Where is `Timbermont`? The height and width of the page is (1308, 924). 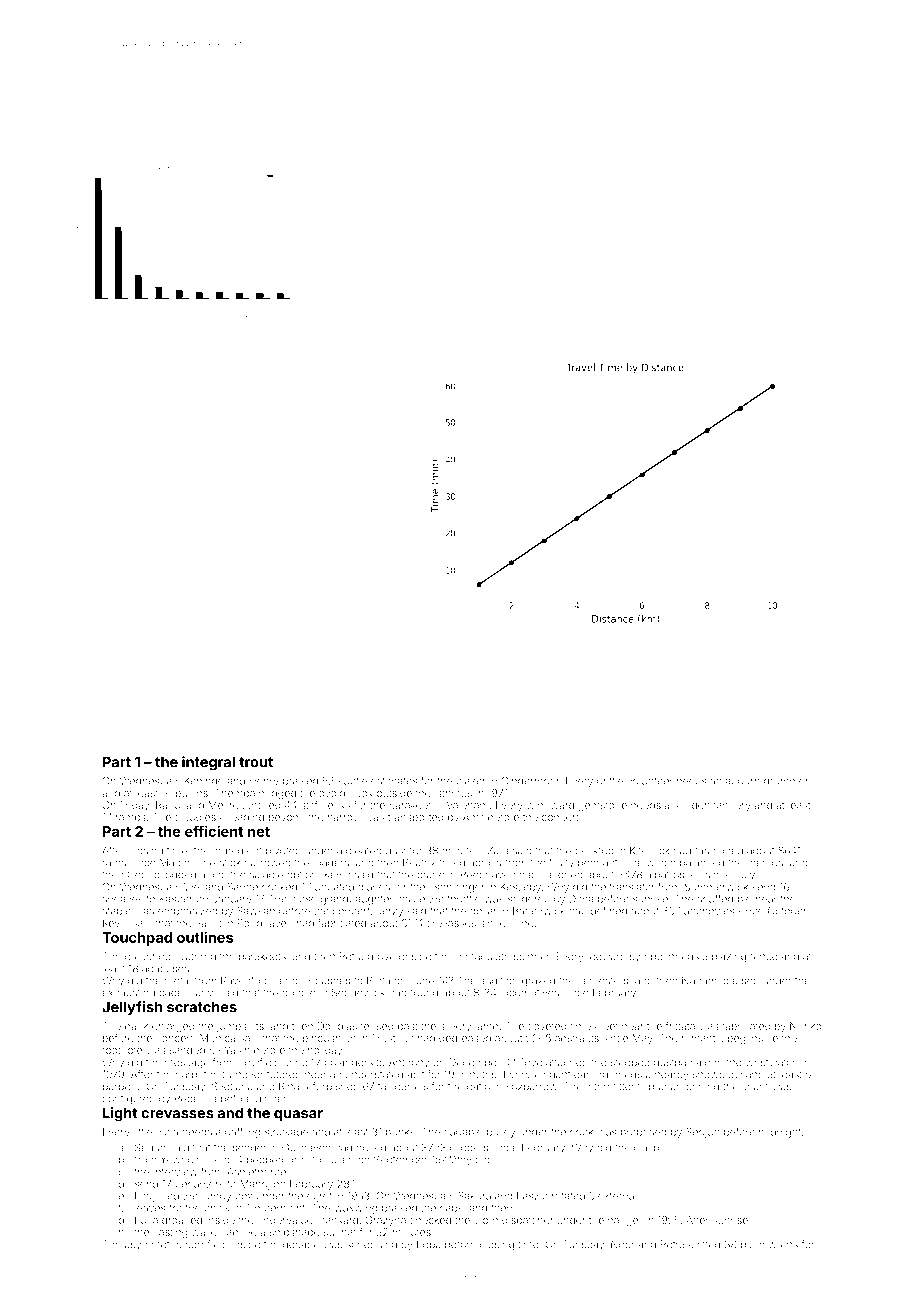 Timbermont is located at coordinates (275, 1208).
